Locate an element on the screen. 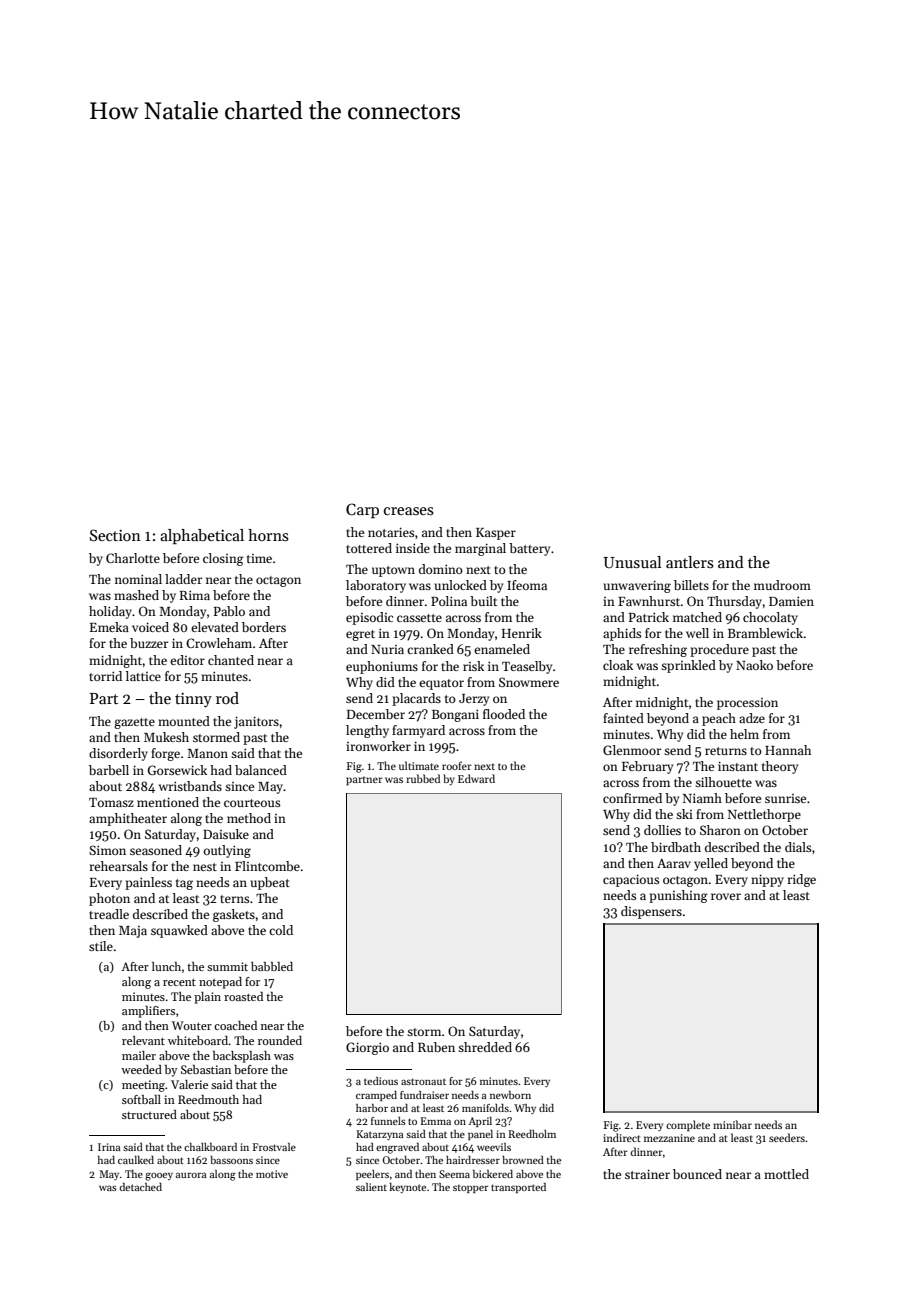 Image resolution: width=908 pixels, height=1316 pixels. motive is located at coordinates (272, 1174).
